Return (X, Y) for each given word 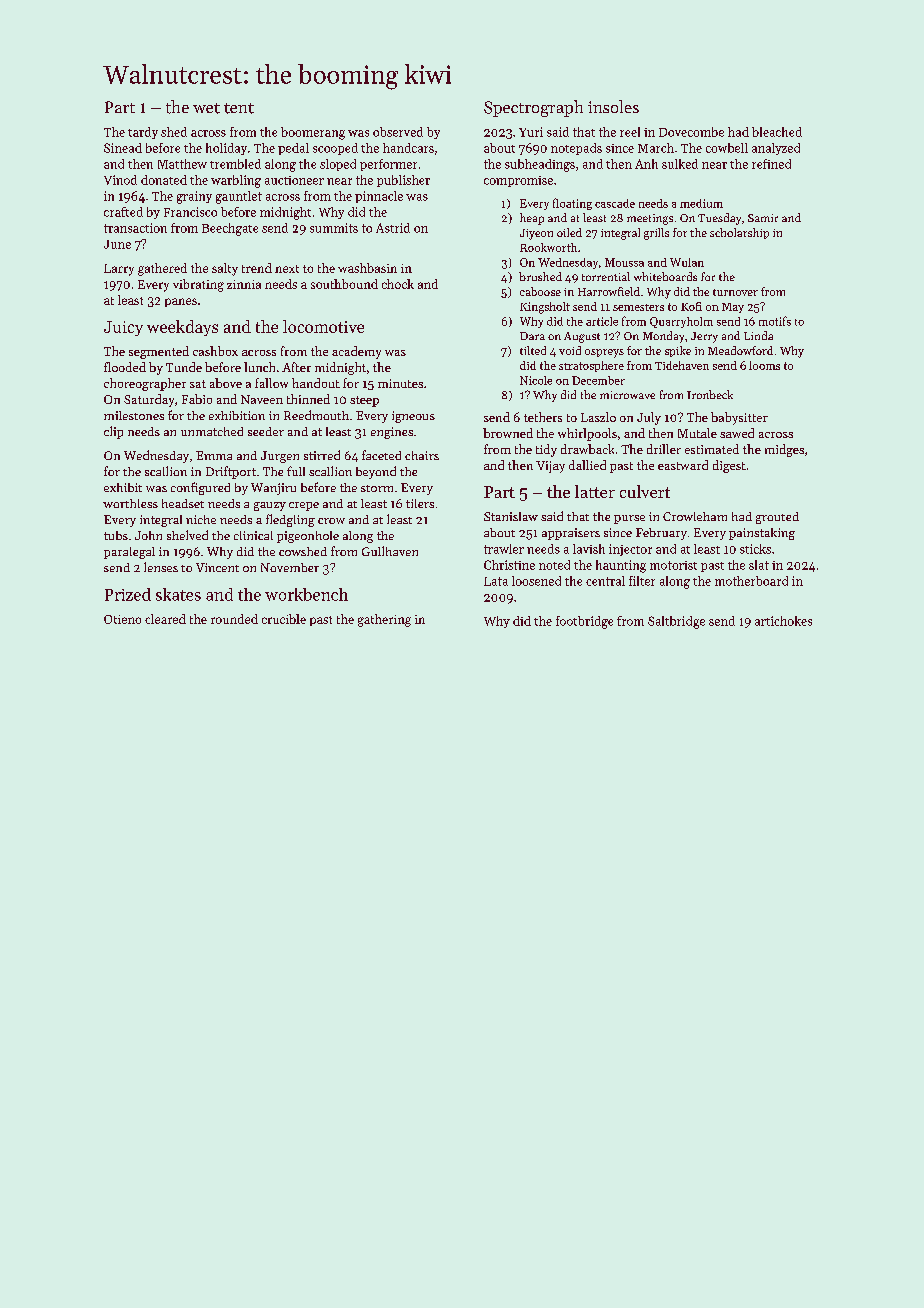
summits (334, 228)
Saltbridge (676, 622)
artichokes (783, 621)
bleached (777, 132)
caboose (540, 291)
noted (554, 565)
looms (764, 365)
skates (178, 594)
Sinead (123, 148)
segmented (159, 352)
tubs (116, 535)
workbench (306, 594)
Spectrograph (533, 108)
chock (398, 284)
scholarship (739, 233)
